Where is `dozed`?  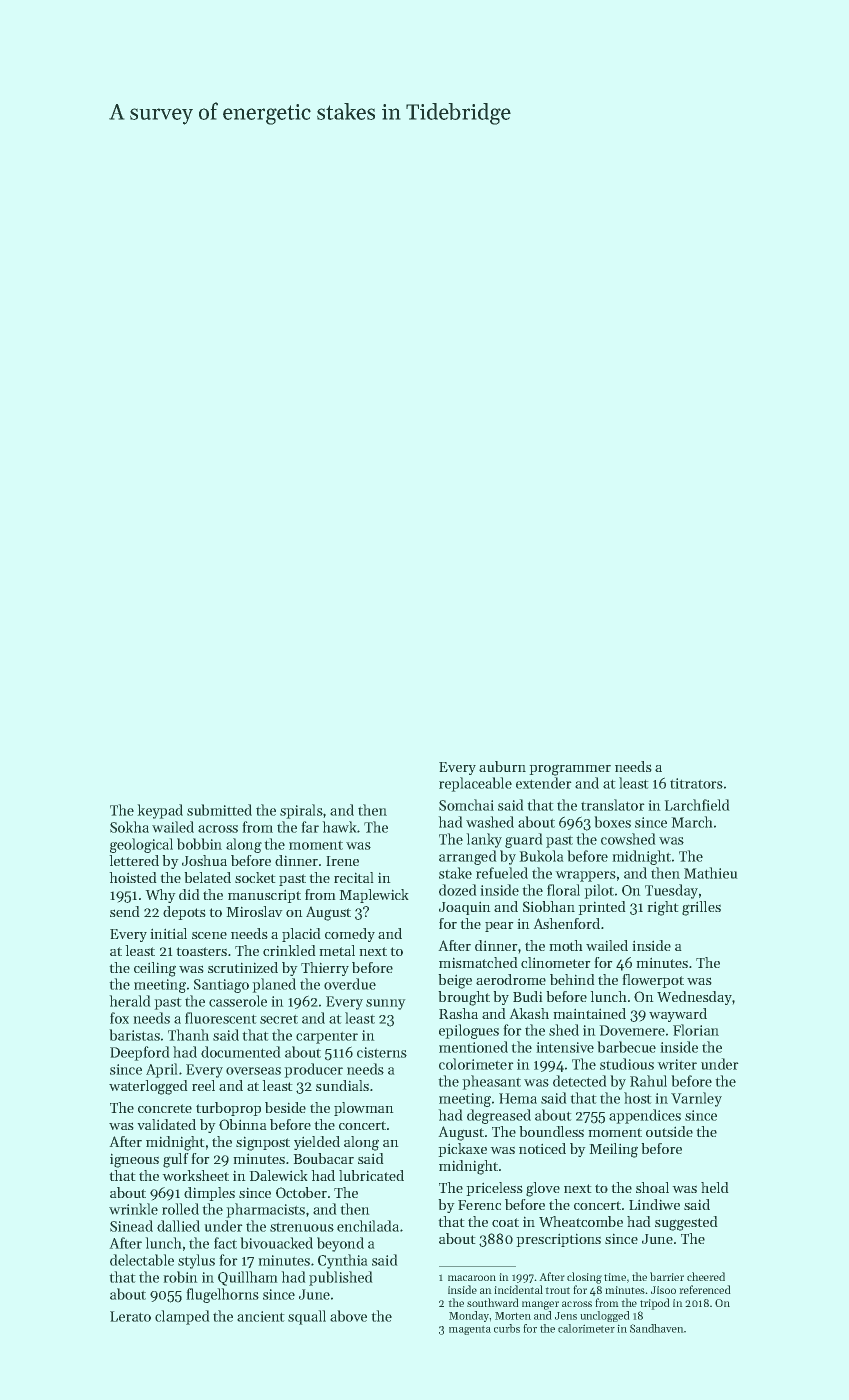
dozed is located at coordinates (457, 890).
